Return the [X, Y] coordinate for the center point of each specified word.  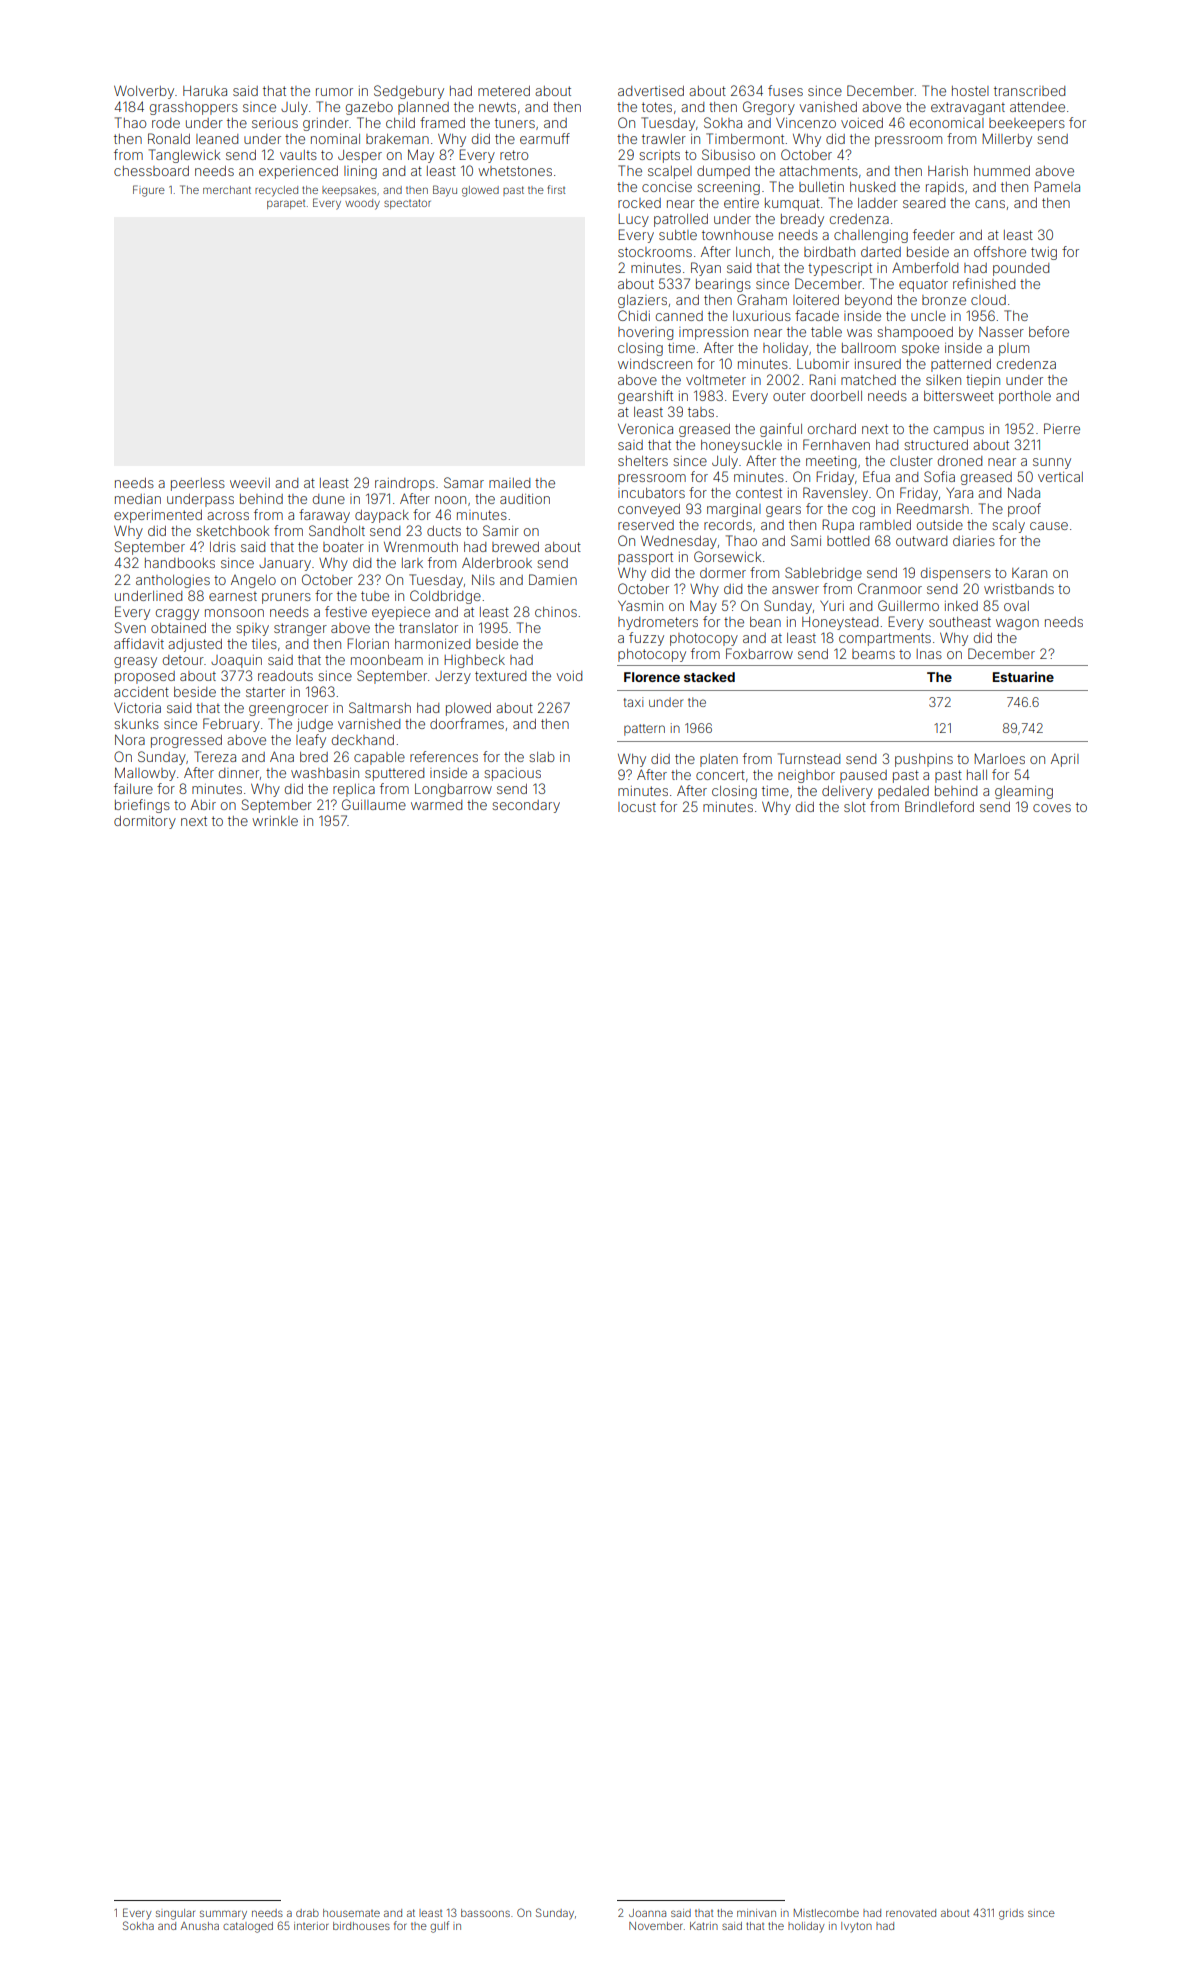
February [231, 725]
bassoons [485, 1913]
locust [637, 807]
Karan [1029, 573]
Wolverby [144, 92]
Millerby [1007, 140]
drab [307, 1913]
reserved [646, 525]
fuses [785, 90]
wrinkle [275, 821]
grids [1011, 1914]
